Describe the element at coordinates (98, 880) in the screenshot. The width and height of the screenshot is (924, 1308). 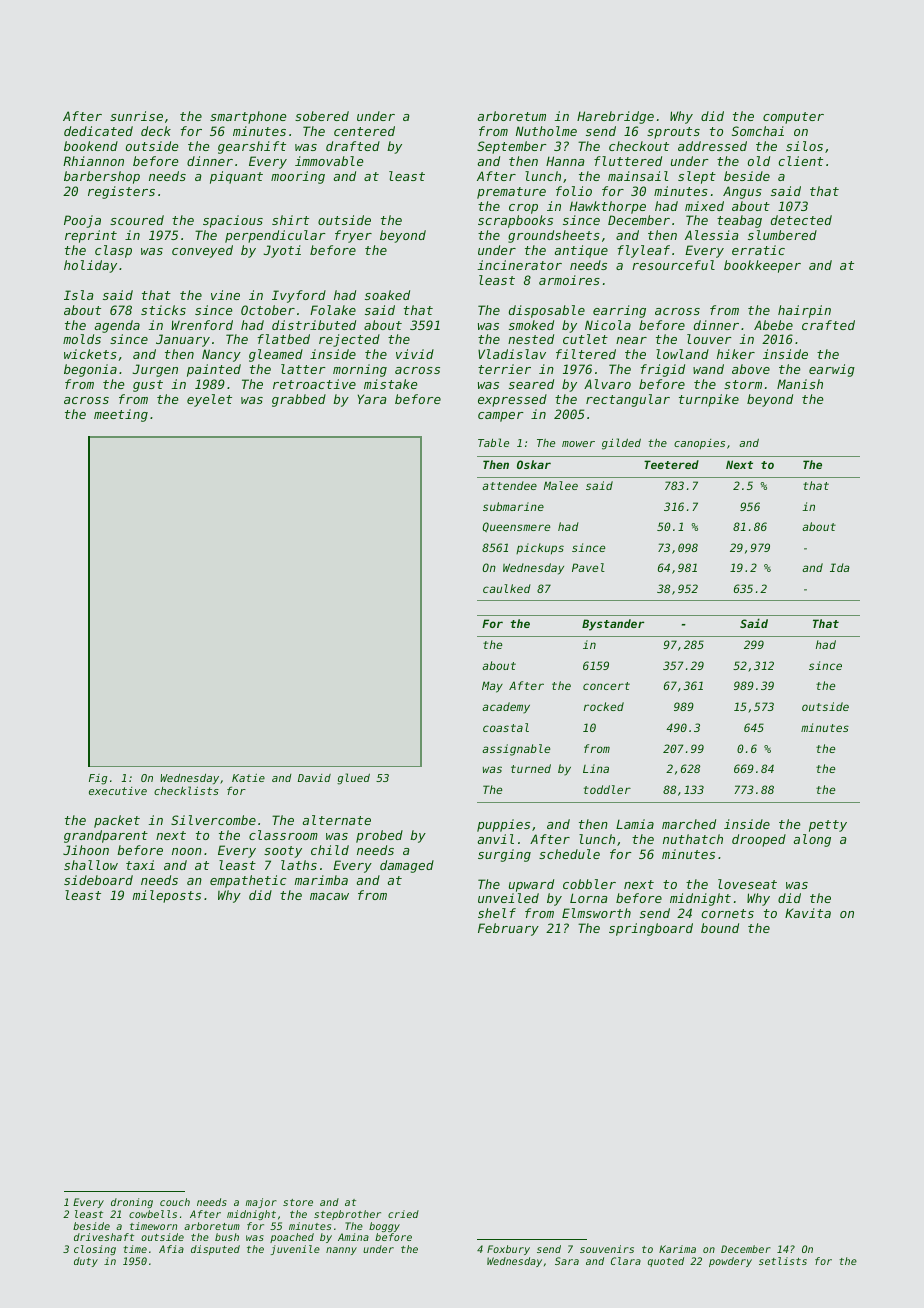
I see `sideboard` at that location.
